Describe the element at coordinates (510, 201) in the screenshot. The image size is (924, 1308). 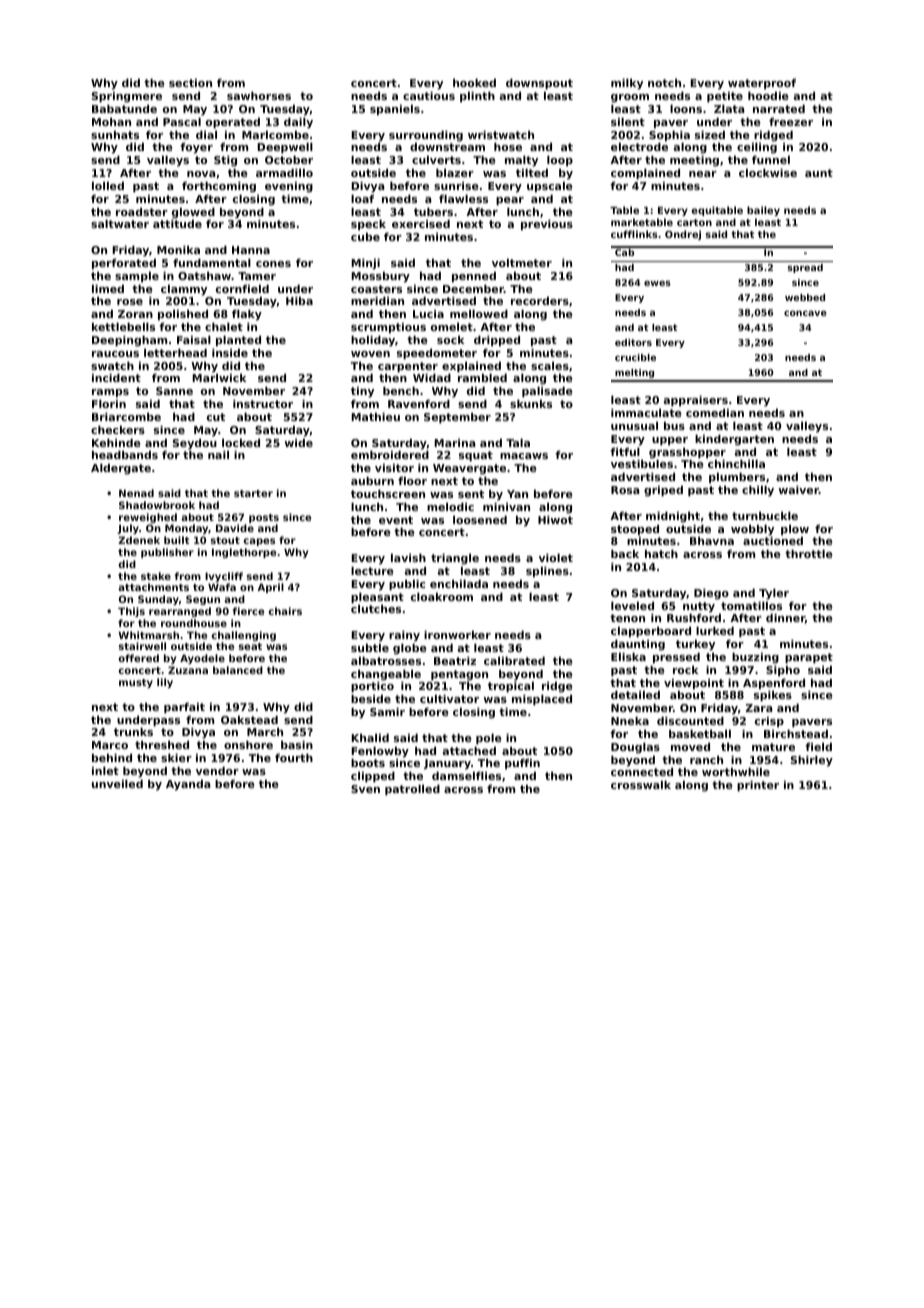
I see `pear` at that location.
